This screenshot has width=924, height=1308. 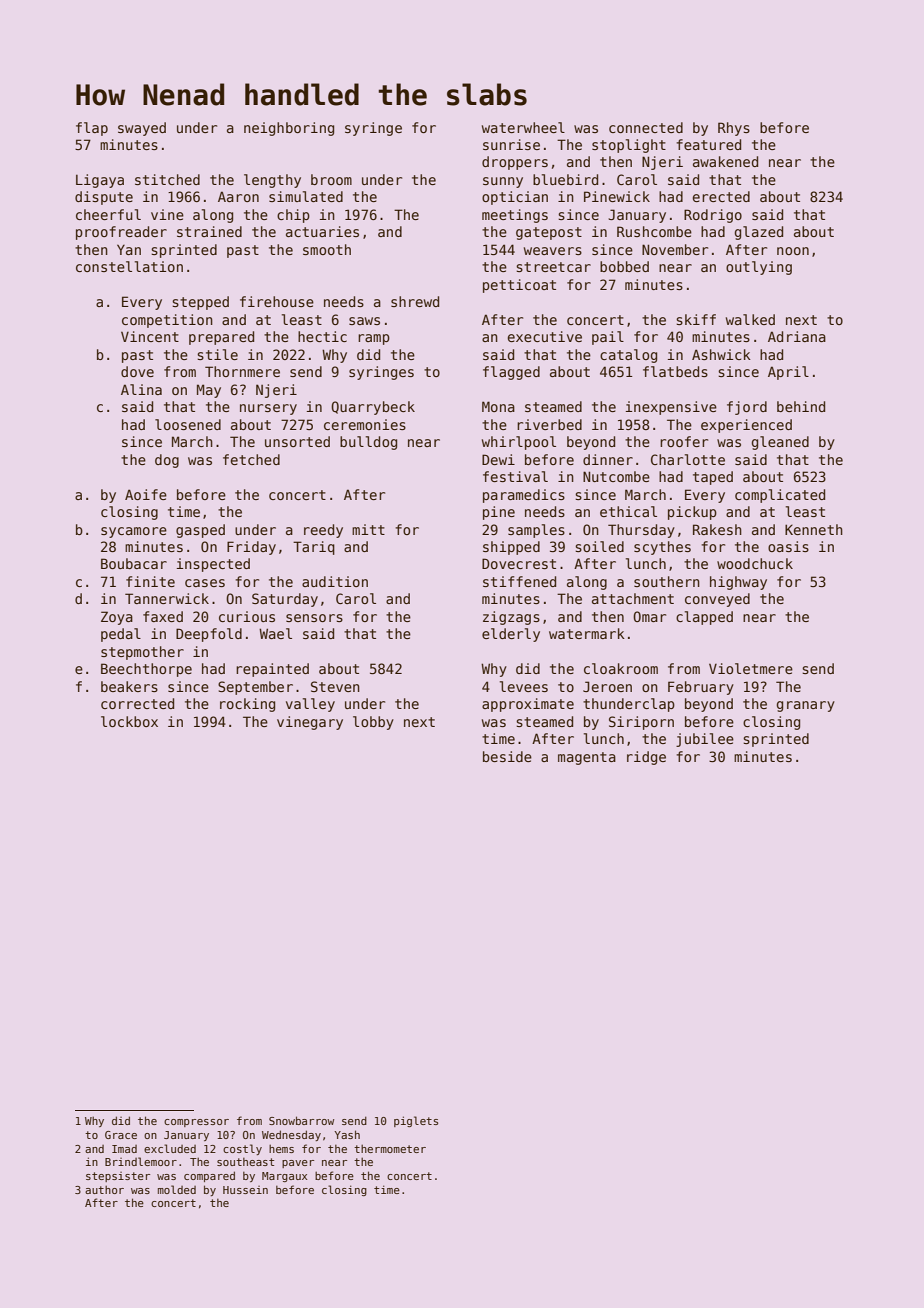 I want to click on Mona, so click(x=498, y=406).
